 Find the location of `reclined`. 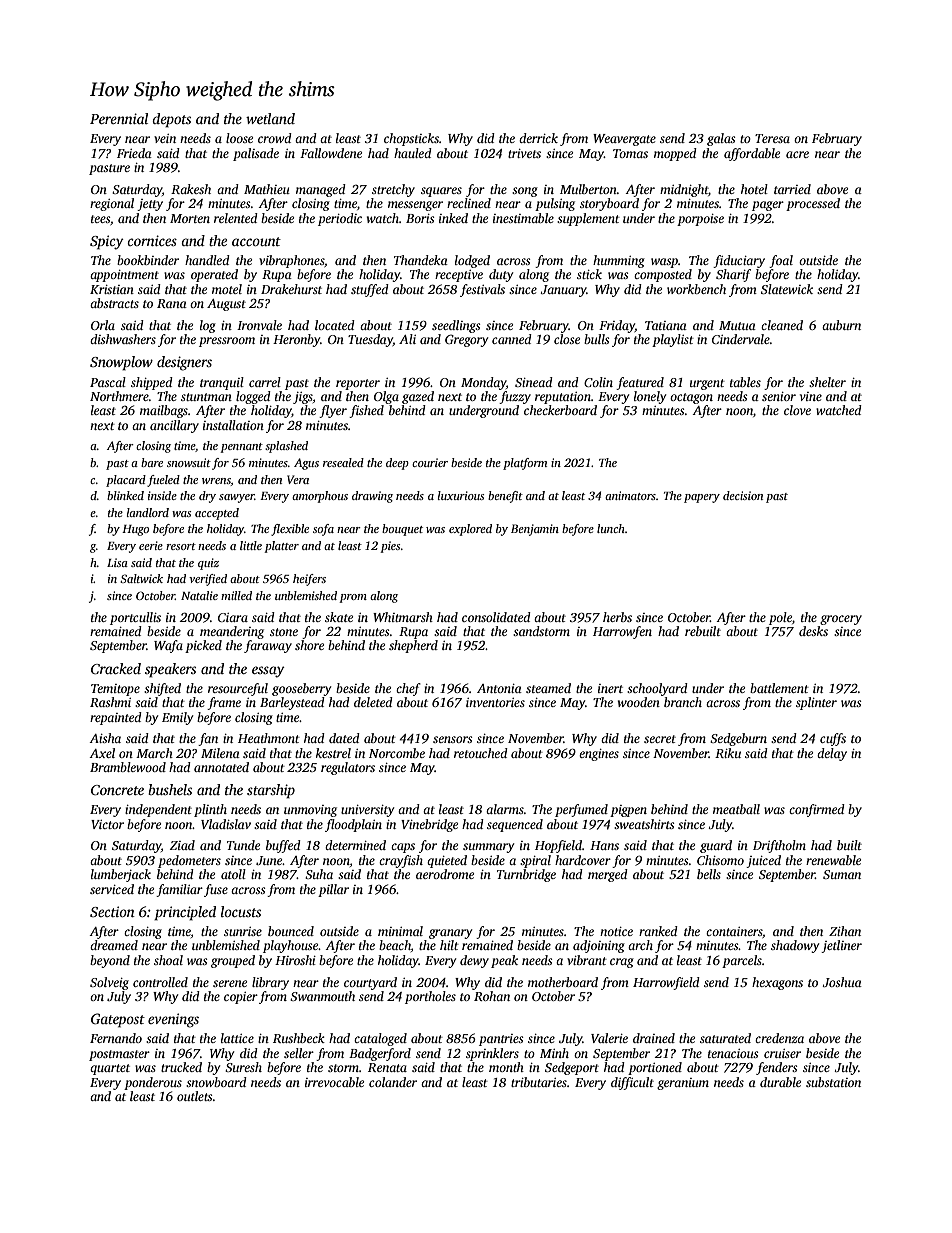

reclined is located at coordinates (469, 203).
